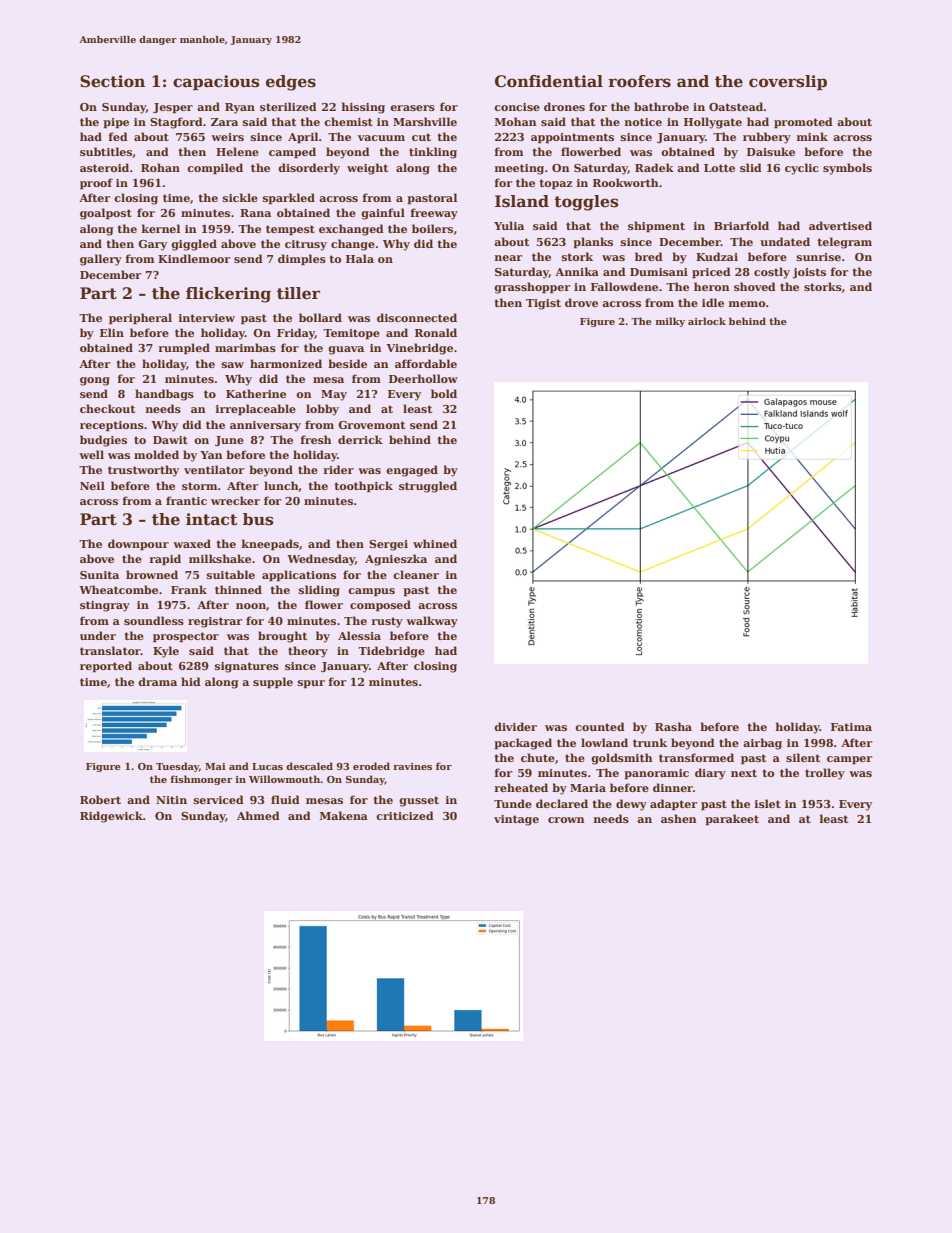 Image resolution: width=952 pixels, height=1233 pixels. What do you see at coordinates (549, 81) in the screenshot?
I see `Confidential` at bounding box center [549, 81].
